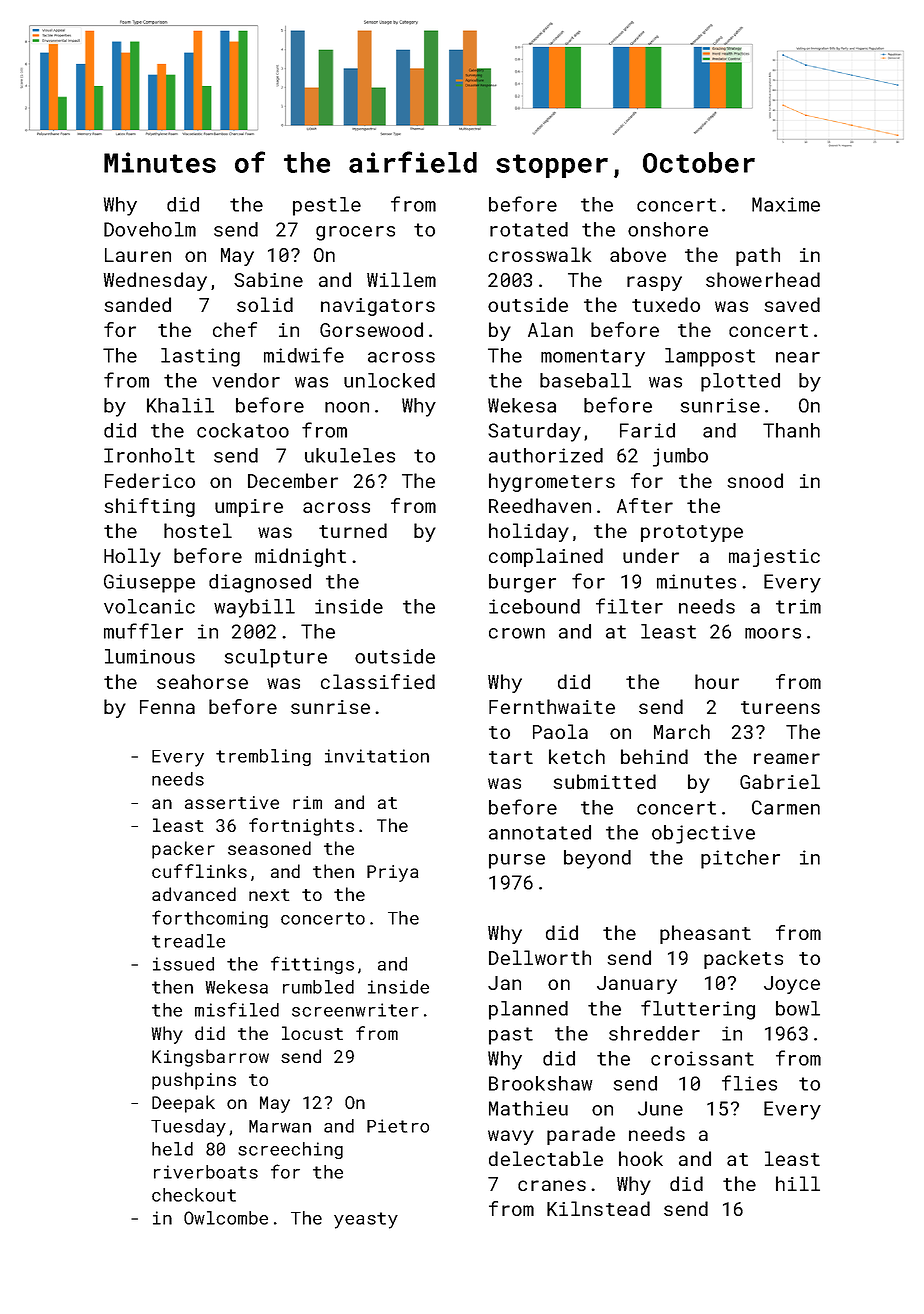 This screenshot has height=1314, width=924. I want to click on past, so click(511, 1036).
